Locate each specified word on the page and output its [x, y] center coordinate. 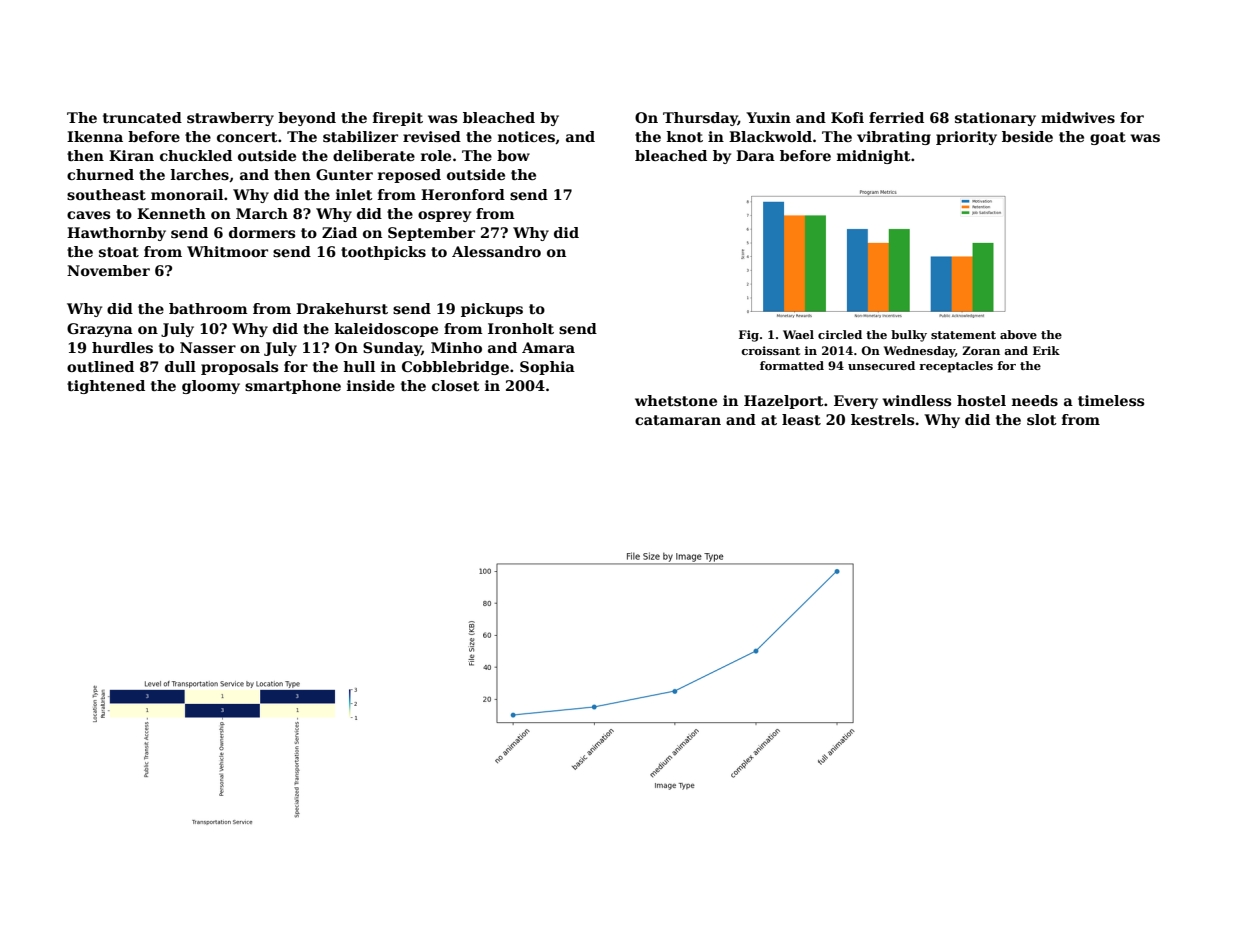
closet [456, 385]
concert [247, 137]
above [1018, 334]
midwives [1078, 117]
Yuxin [768, 117]
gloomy [211, 387]
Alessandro [496, 251]
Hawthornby [116, 234]
